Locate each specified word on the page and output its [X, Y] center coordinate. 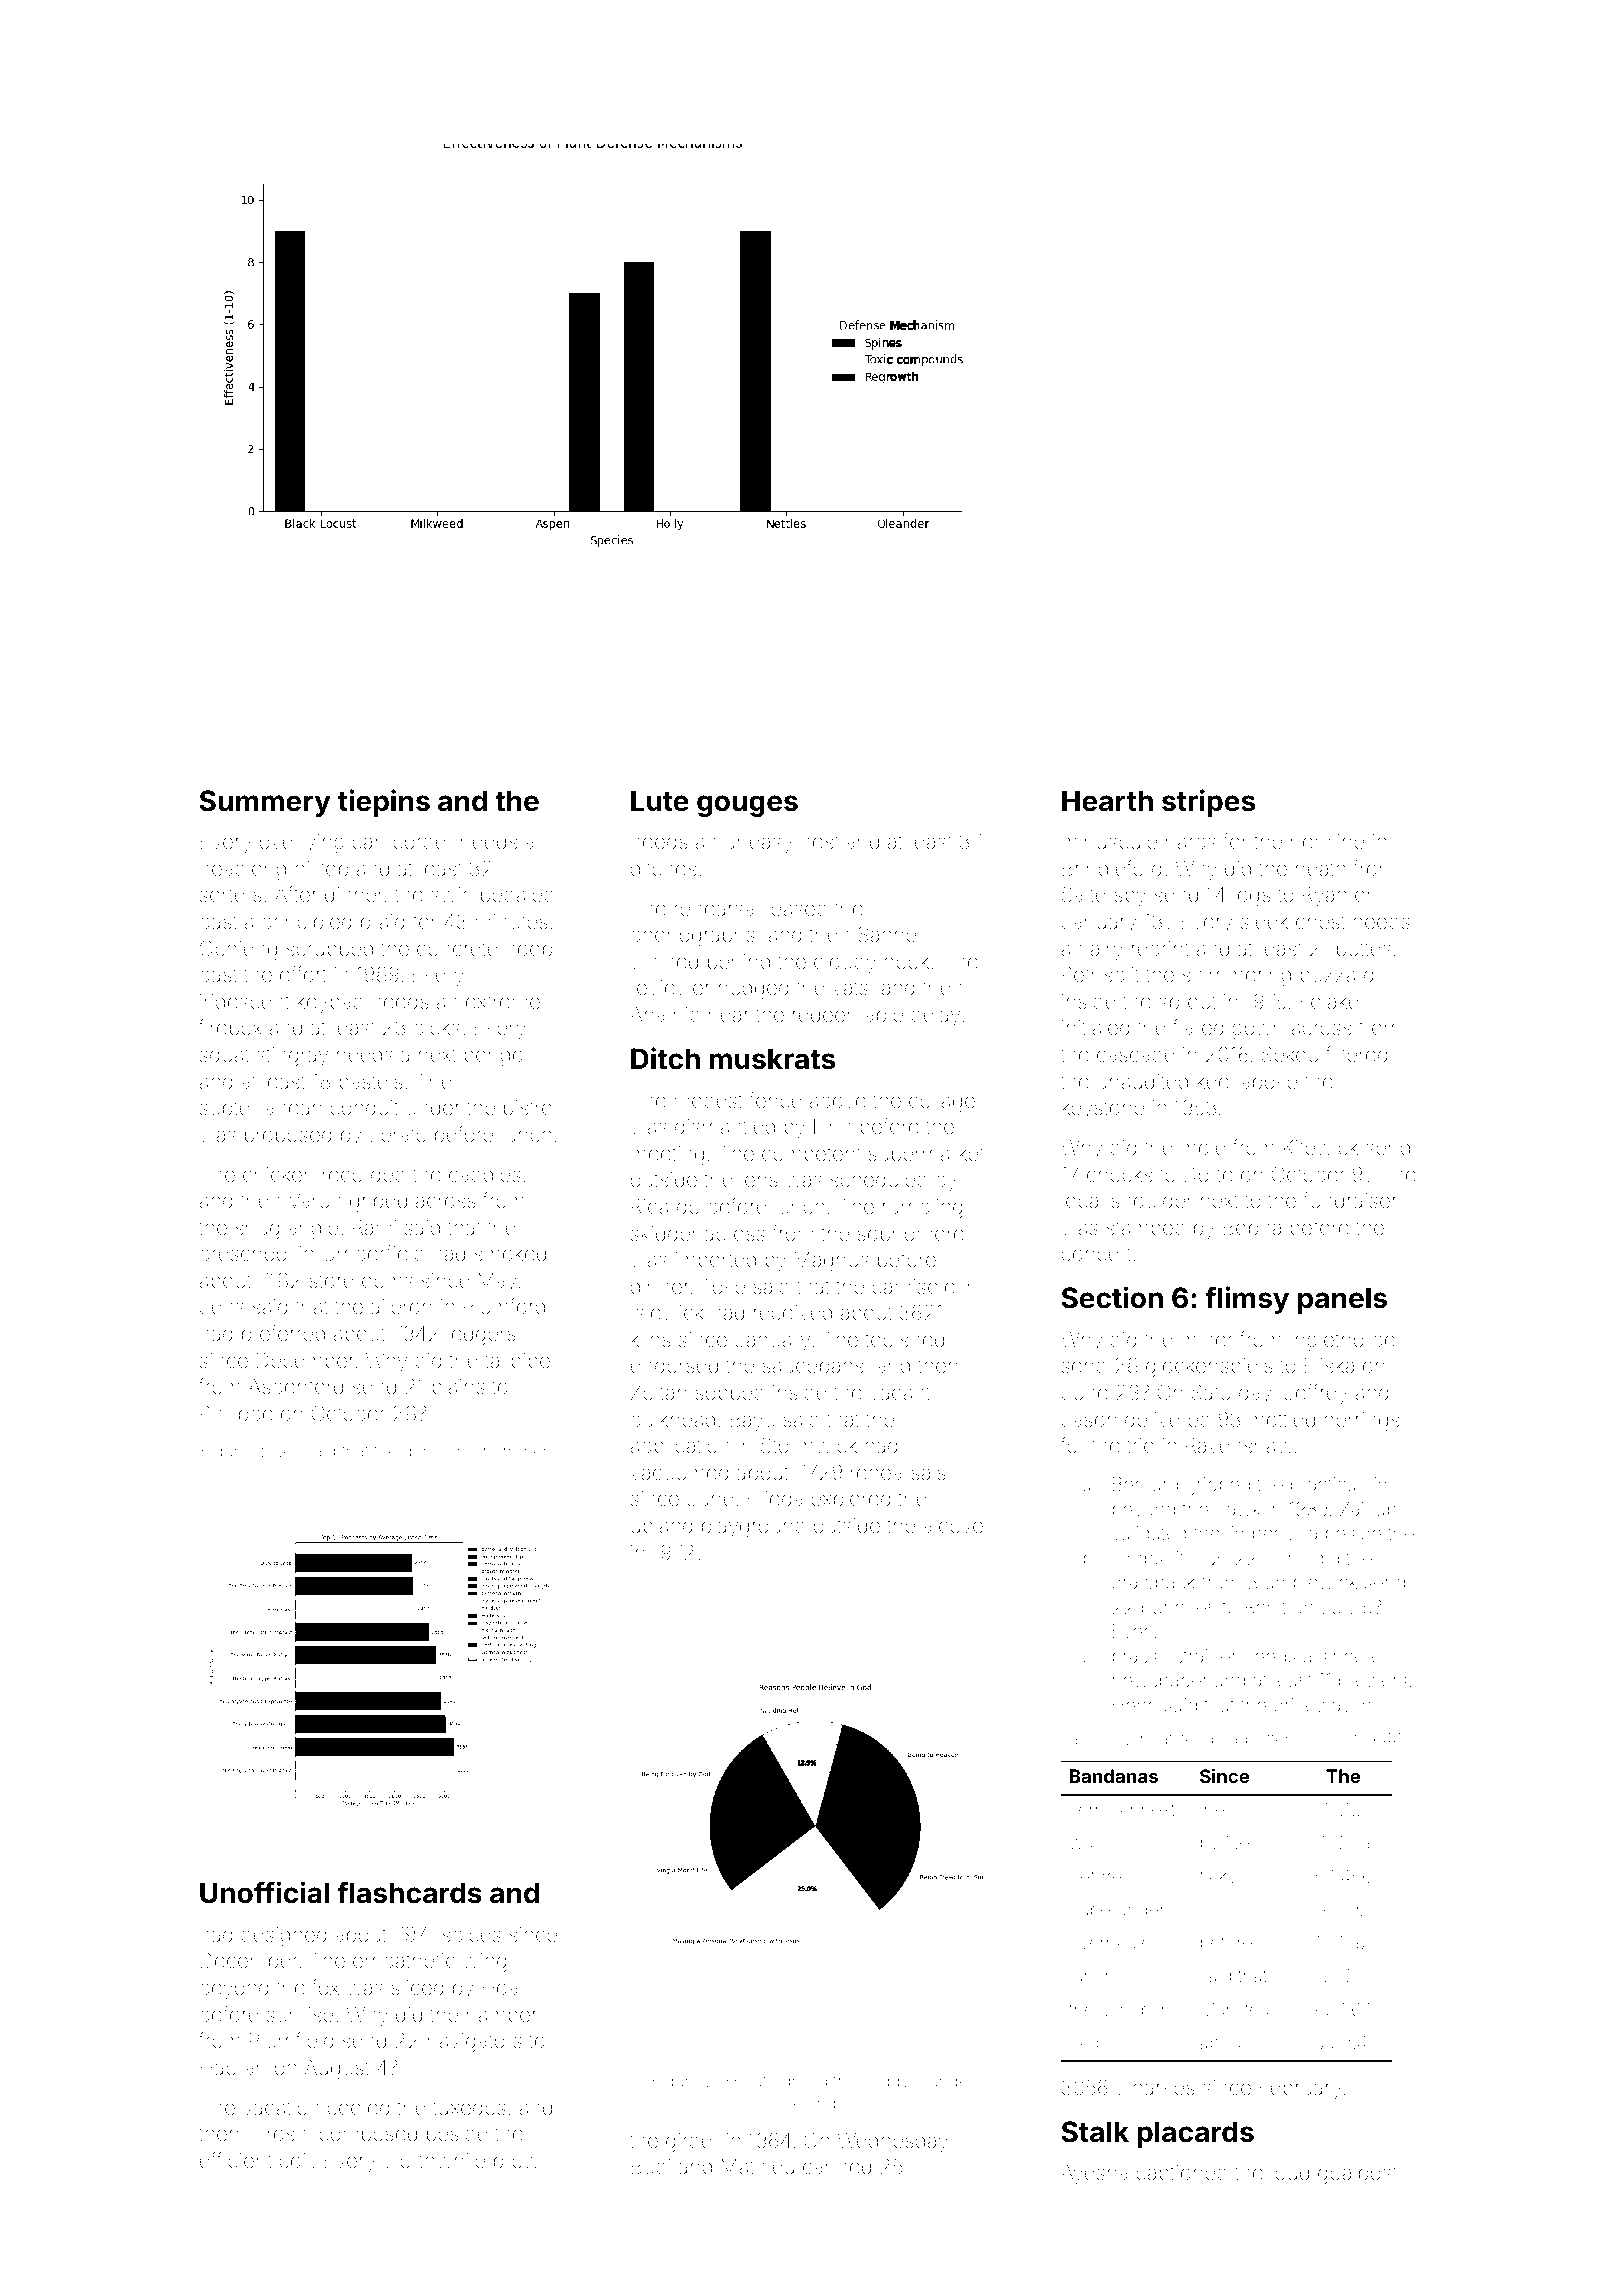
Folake [1330, 1001]
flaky [1218, 1878]
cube [1090, 1909]
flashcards [409, 1892]
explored [850, 1500]
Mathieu [758, 2166]
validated [1149, 1533]
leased [797, 908]
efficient [236, 2160]
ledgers [481, 1336]
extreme [503, 1002]
